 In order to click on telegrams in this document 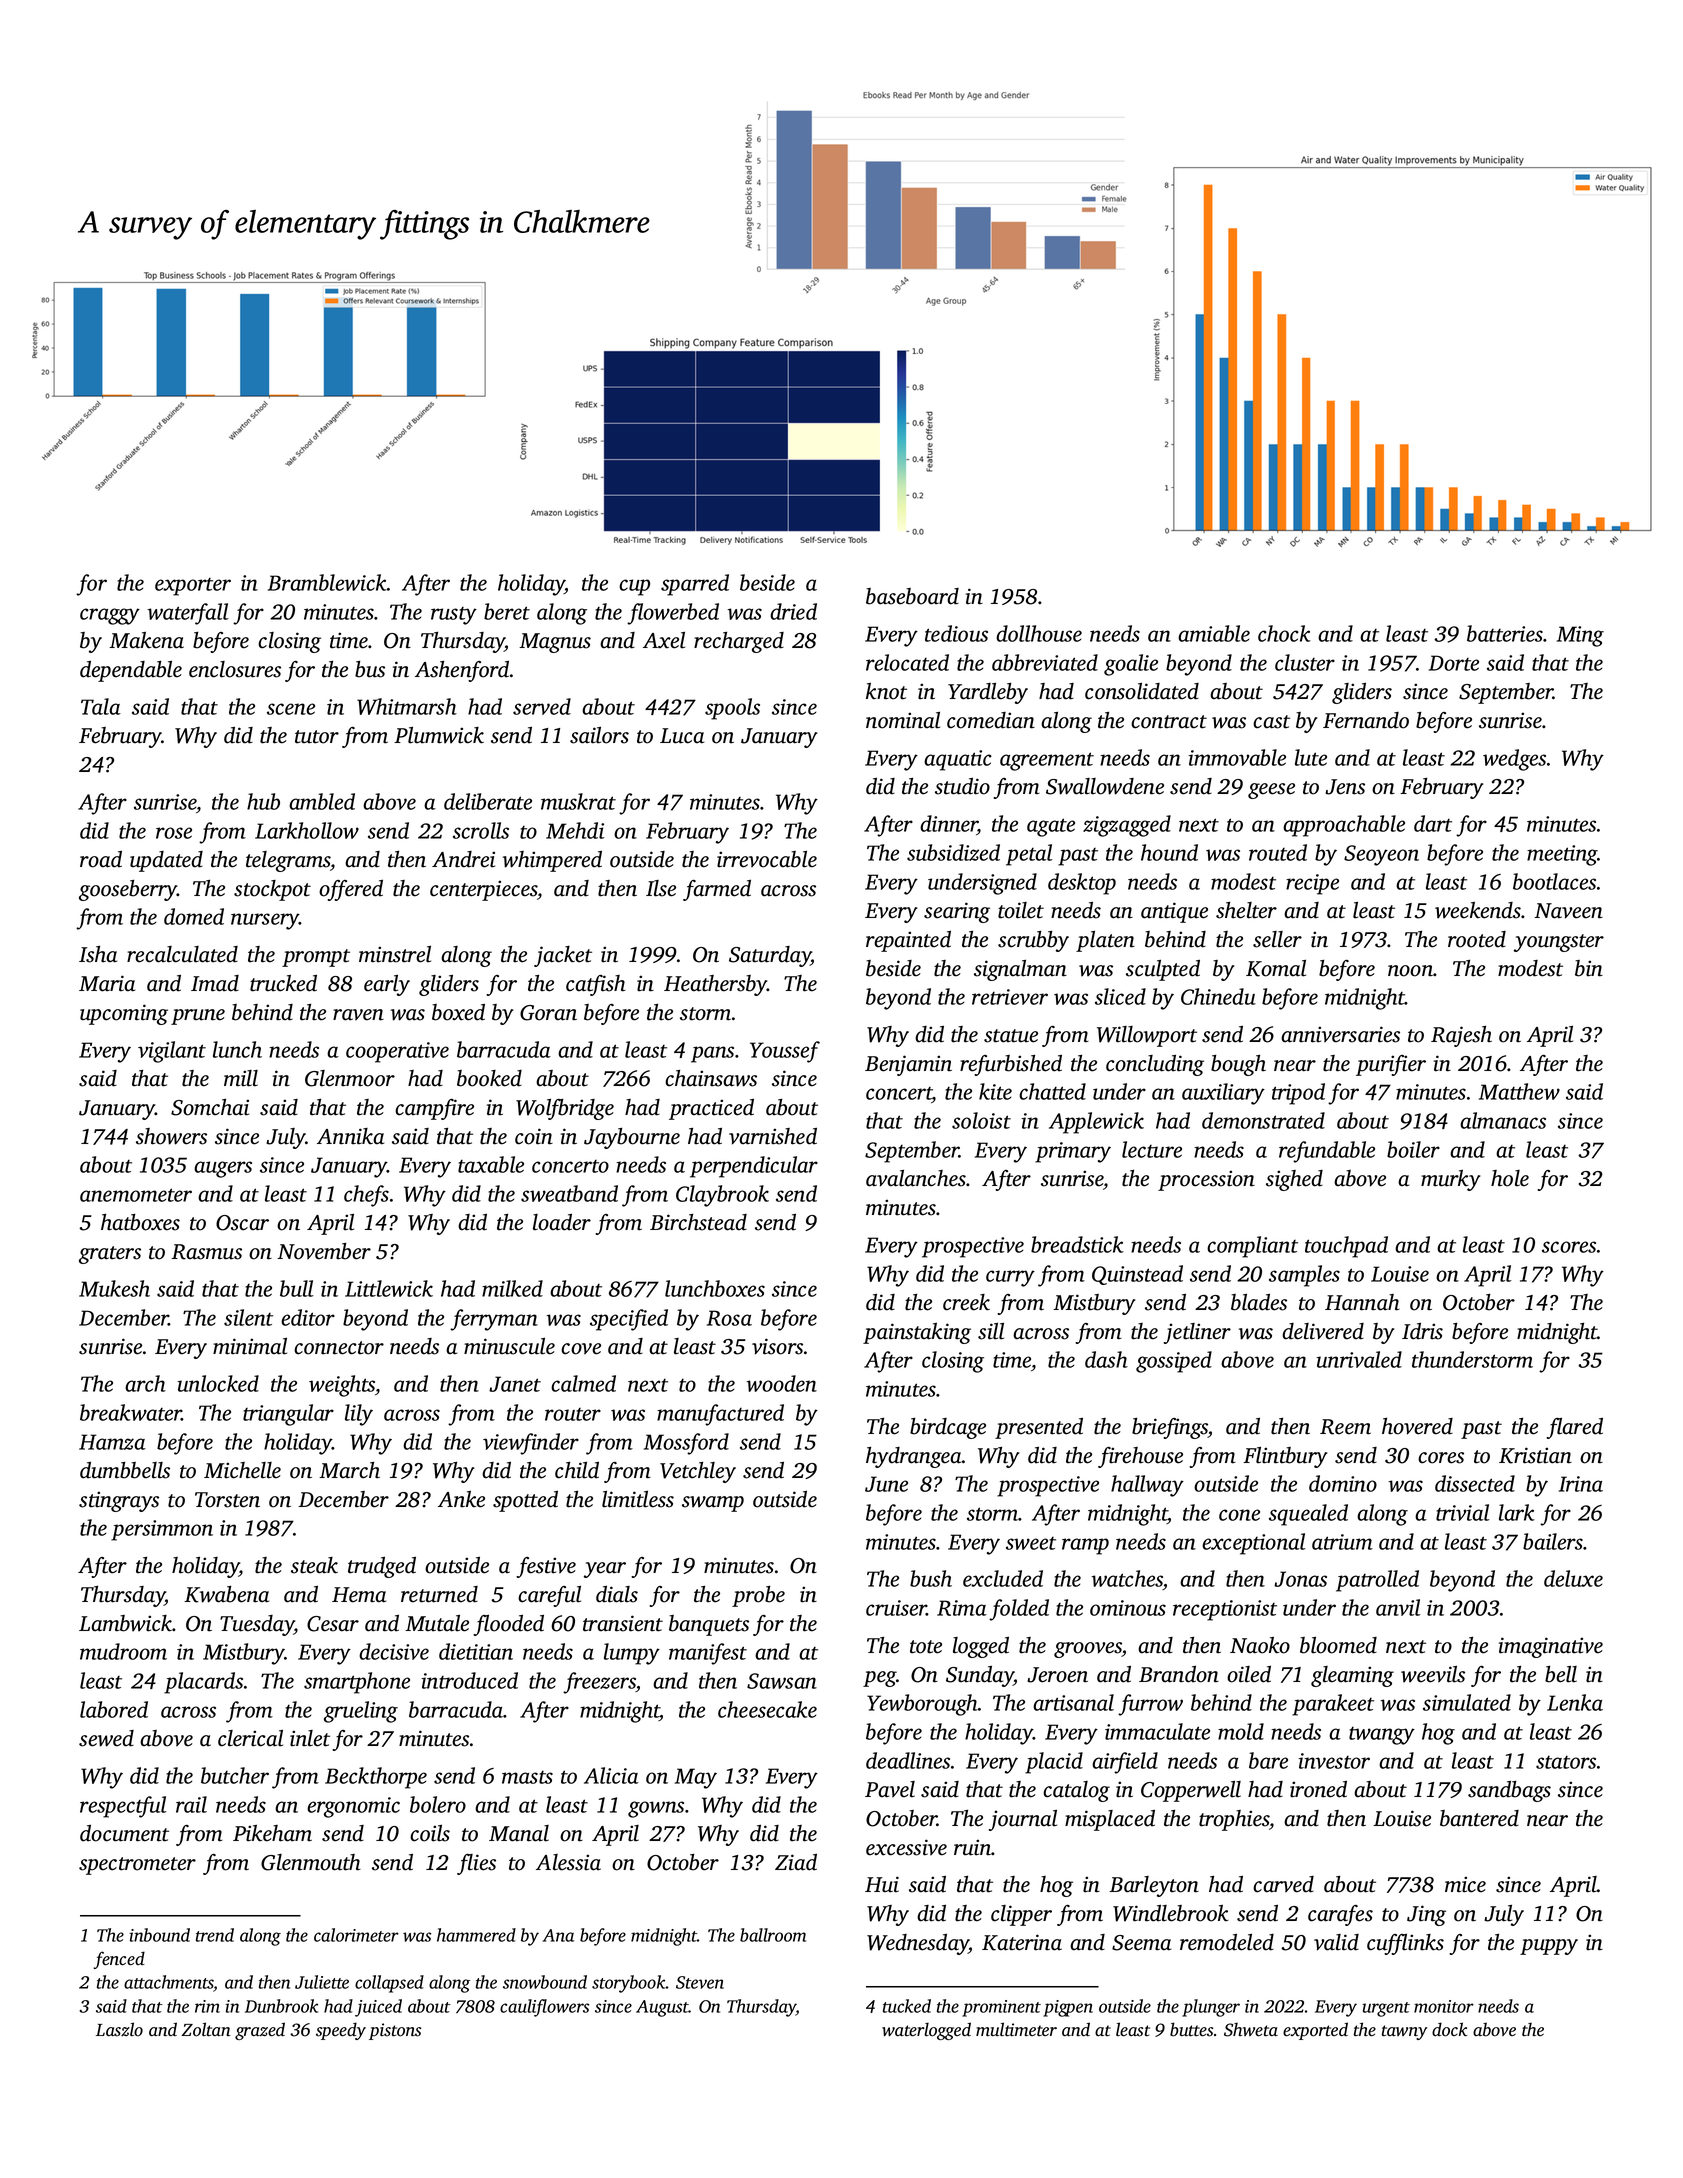, I will do `click(288, 861)`.
